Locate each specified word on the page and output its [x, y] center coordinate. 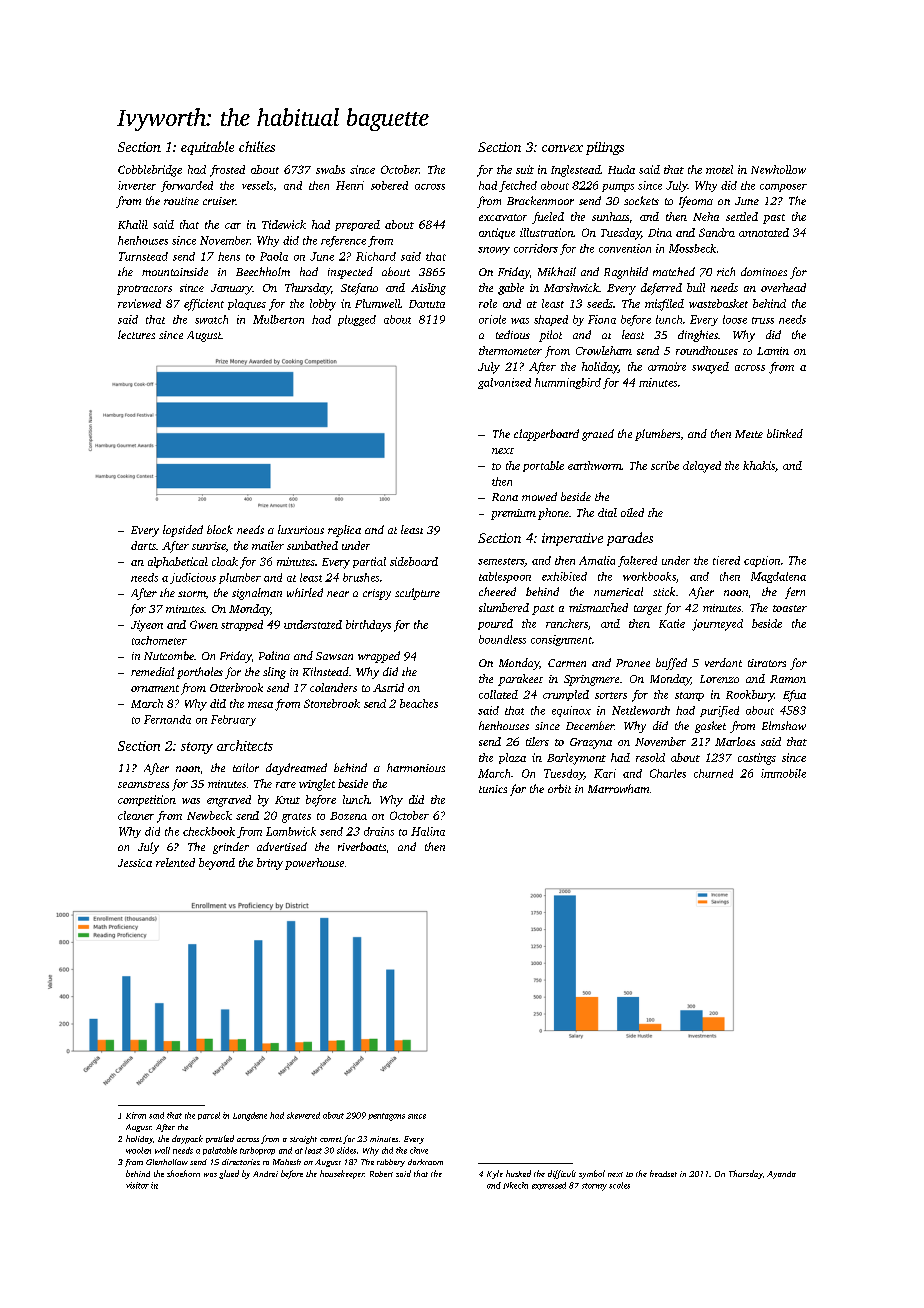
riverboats [362, 846]
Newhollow [778, 169]
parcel [209, 1116]
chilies [257, 146]
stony [197, 748]
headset [663, 1173]
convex [562, 148]
